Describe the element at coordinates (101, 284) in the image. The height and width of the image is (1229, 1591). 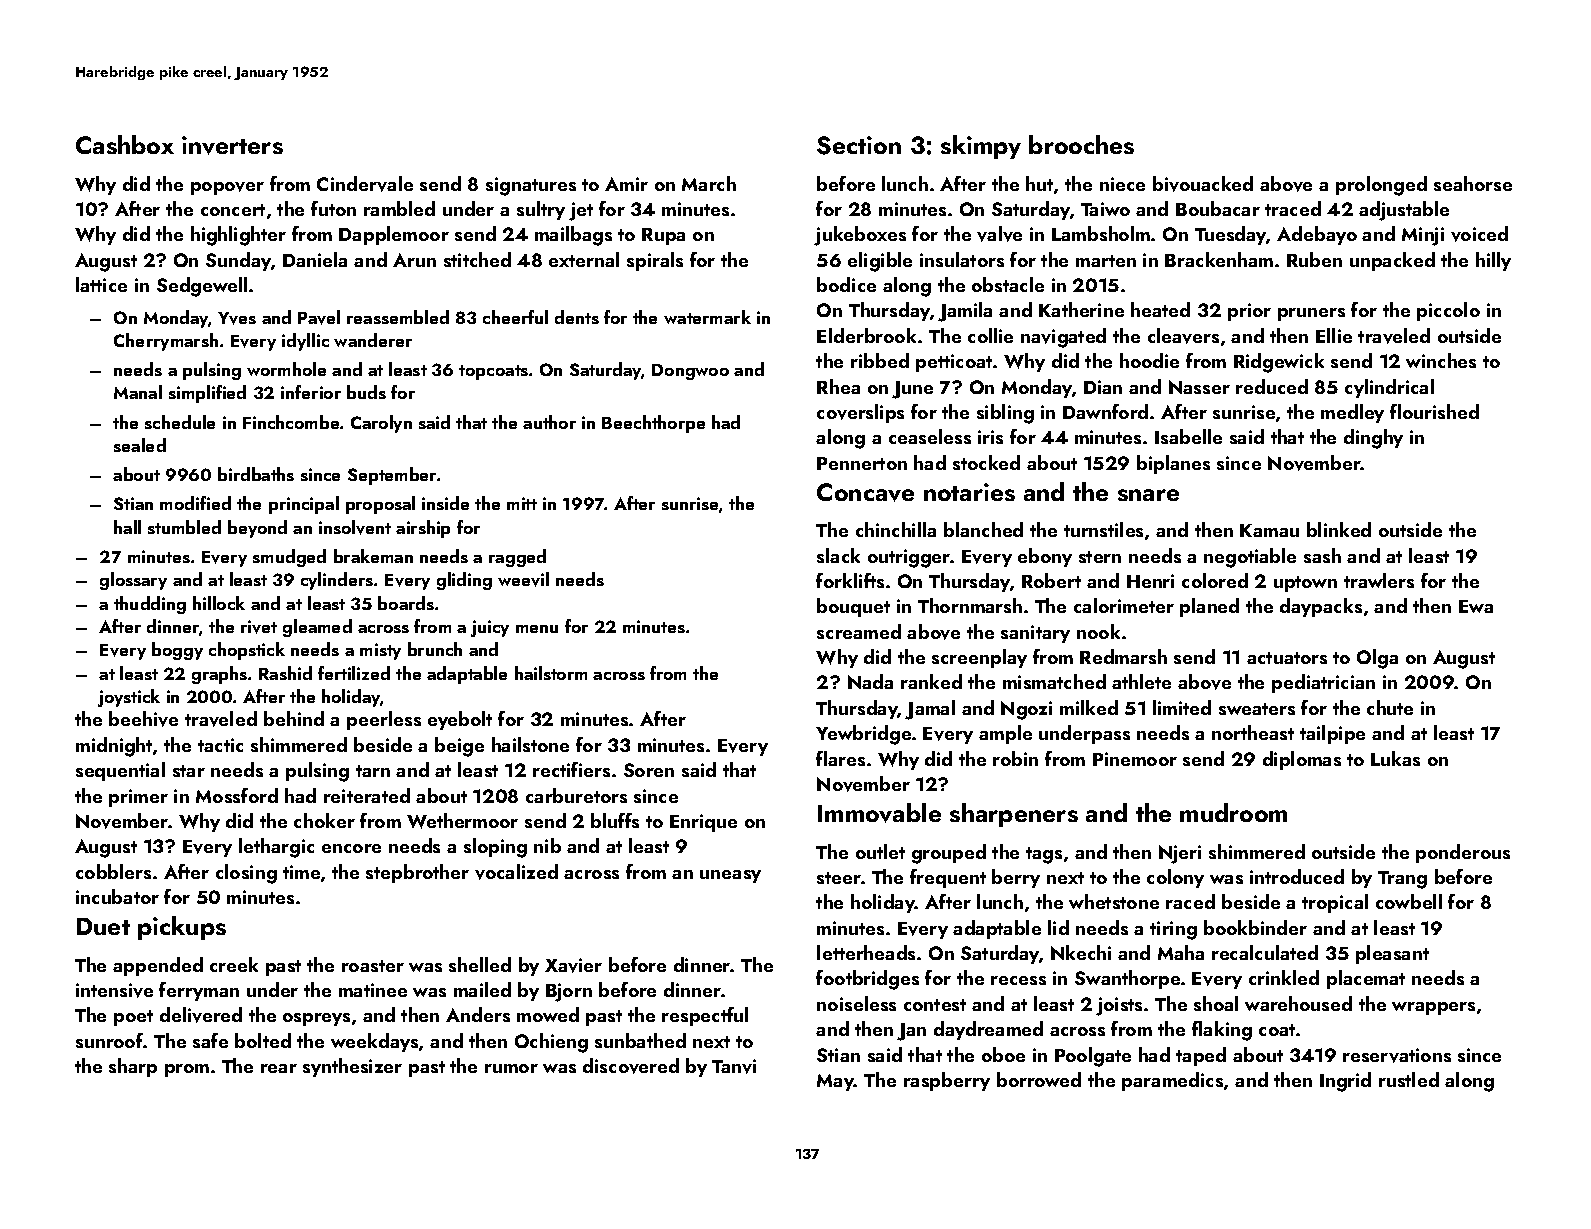
I see `lattice` at that location.
